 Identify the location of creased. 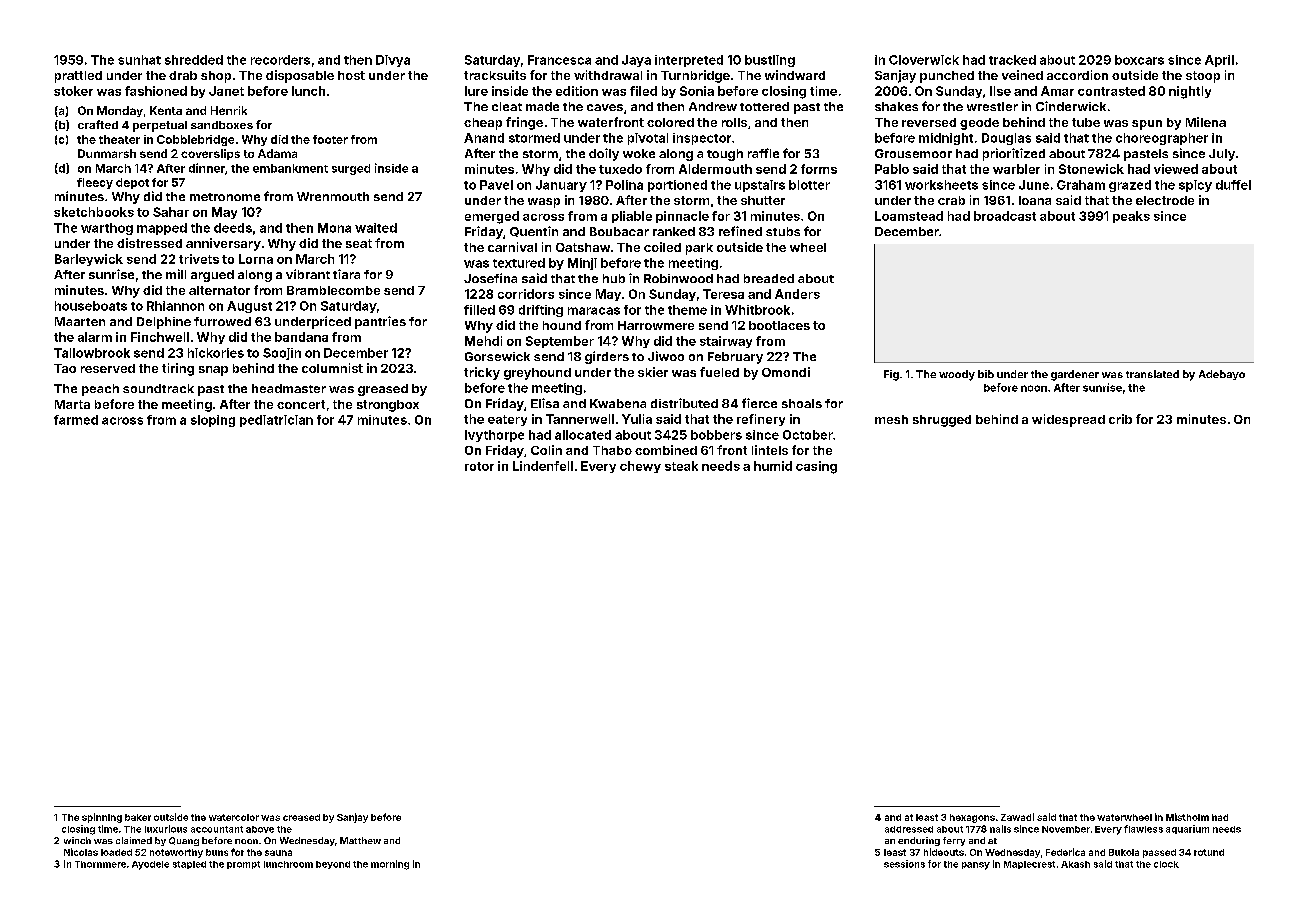
(301, 817).
